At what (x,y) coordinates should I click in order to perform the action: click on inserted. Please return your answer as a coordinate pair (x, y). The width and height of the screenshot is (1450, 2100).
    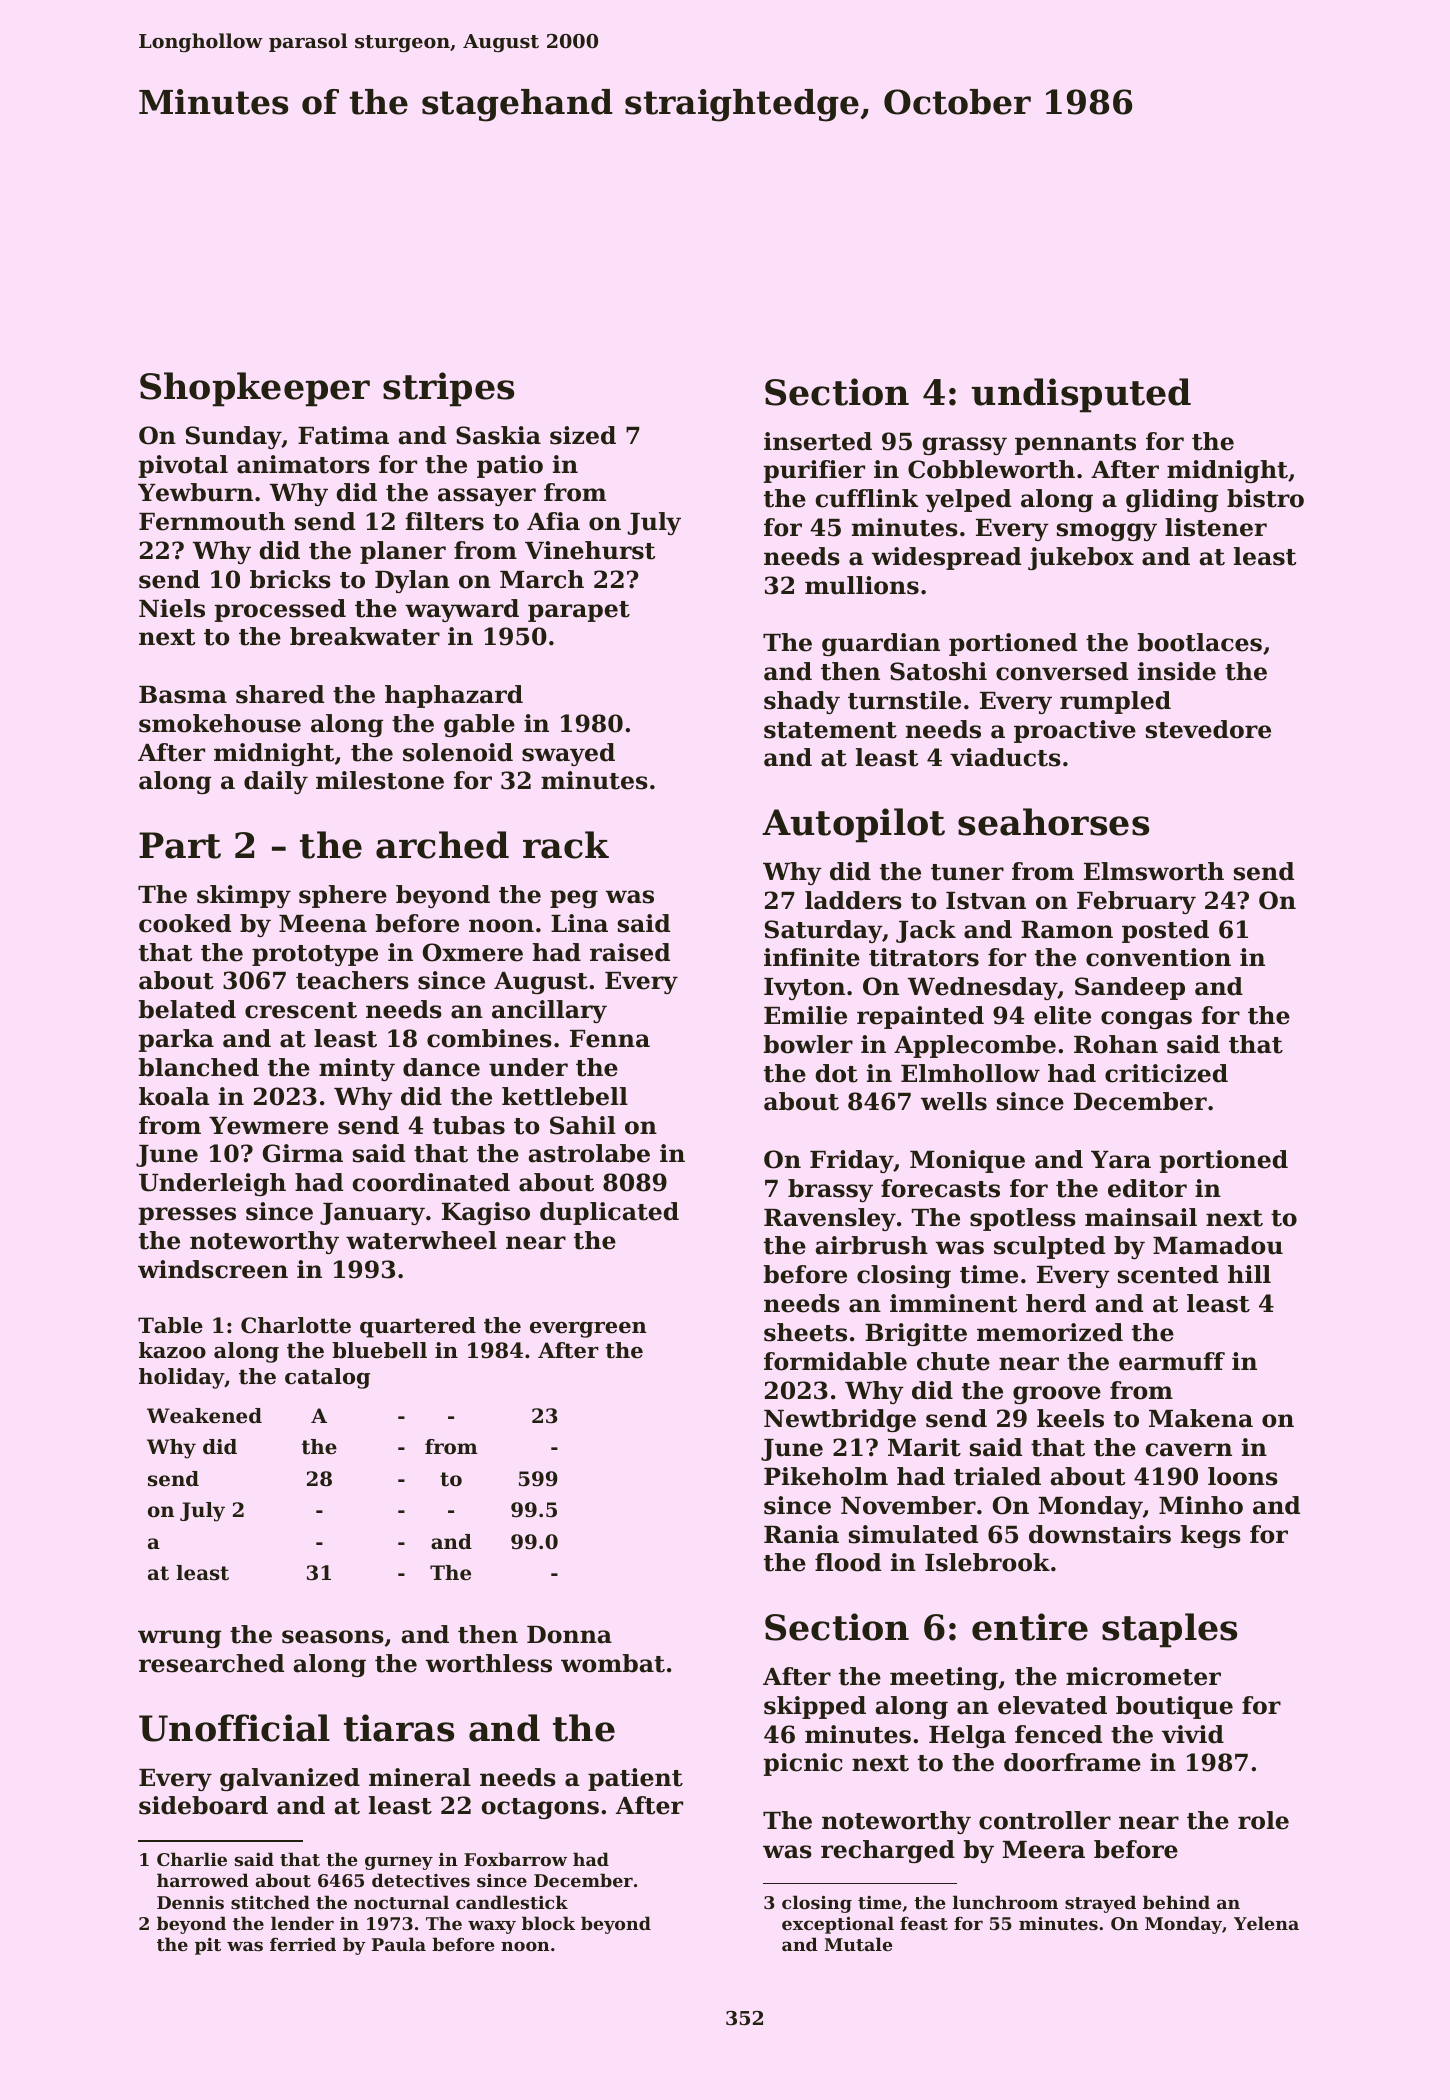
    Looking at the image, I should click on (818, 441).
